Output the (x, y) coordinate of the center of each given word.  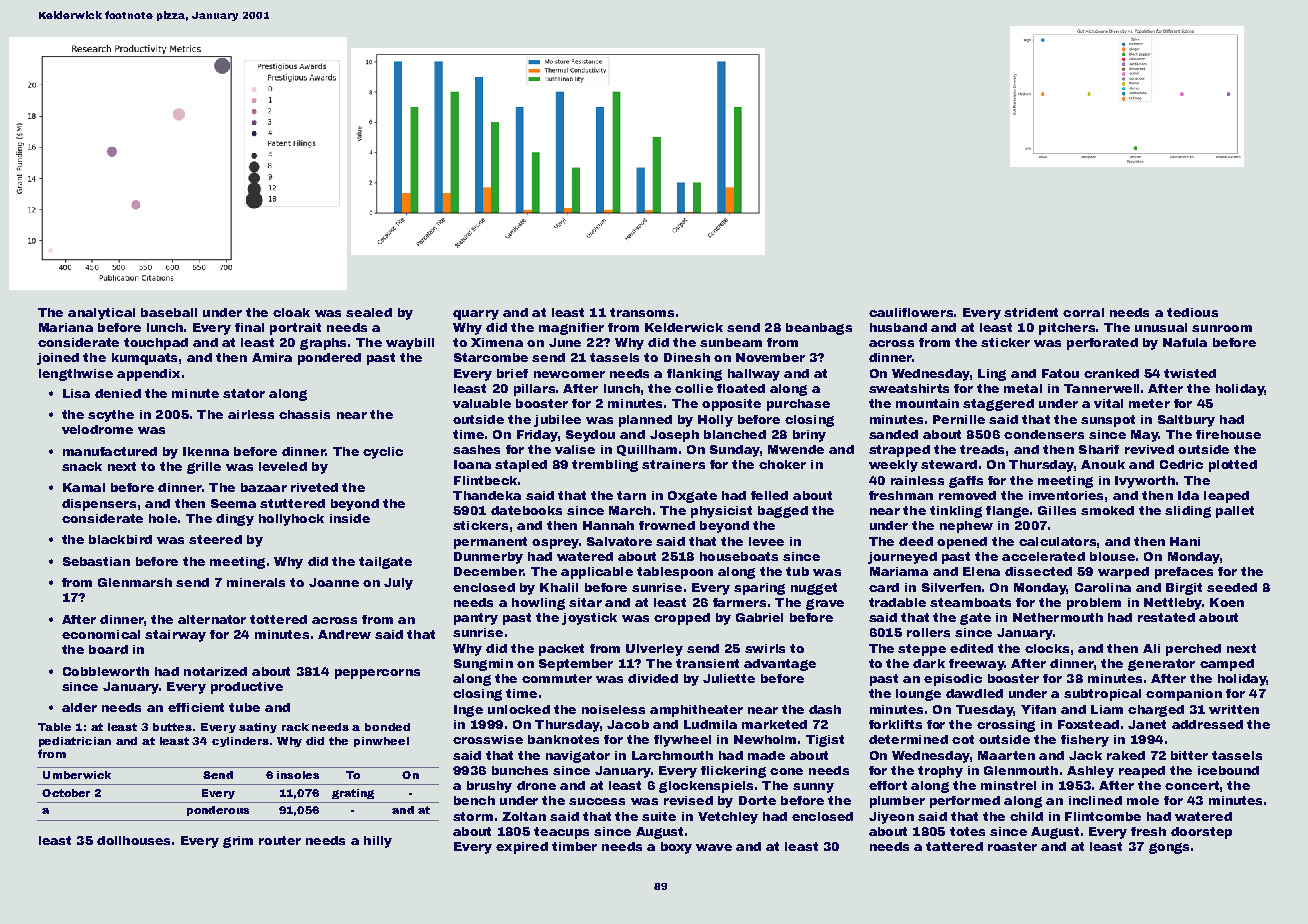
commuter (557, 678)
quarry (476, 315)
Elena (981, 571)
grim (238, 842)
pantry (476, 619)
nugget (814, 589)
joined (58, 359)
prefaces (1184, 573)
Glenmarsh (135, 582)
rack (295, 727)
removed (967, 495)
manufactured (110, 451)
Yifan (1038, 709)
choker (782, 464)
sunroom (1222, 328)
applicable (597, 573)
